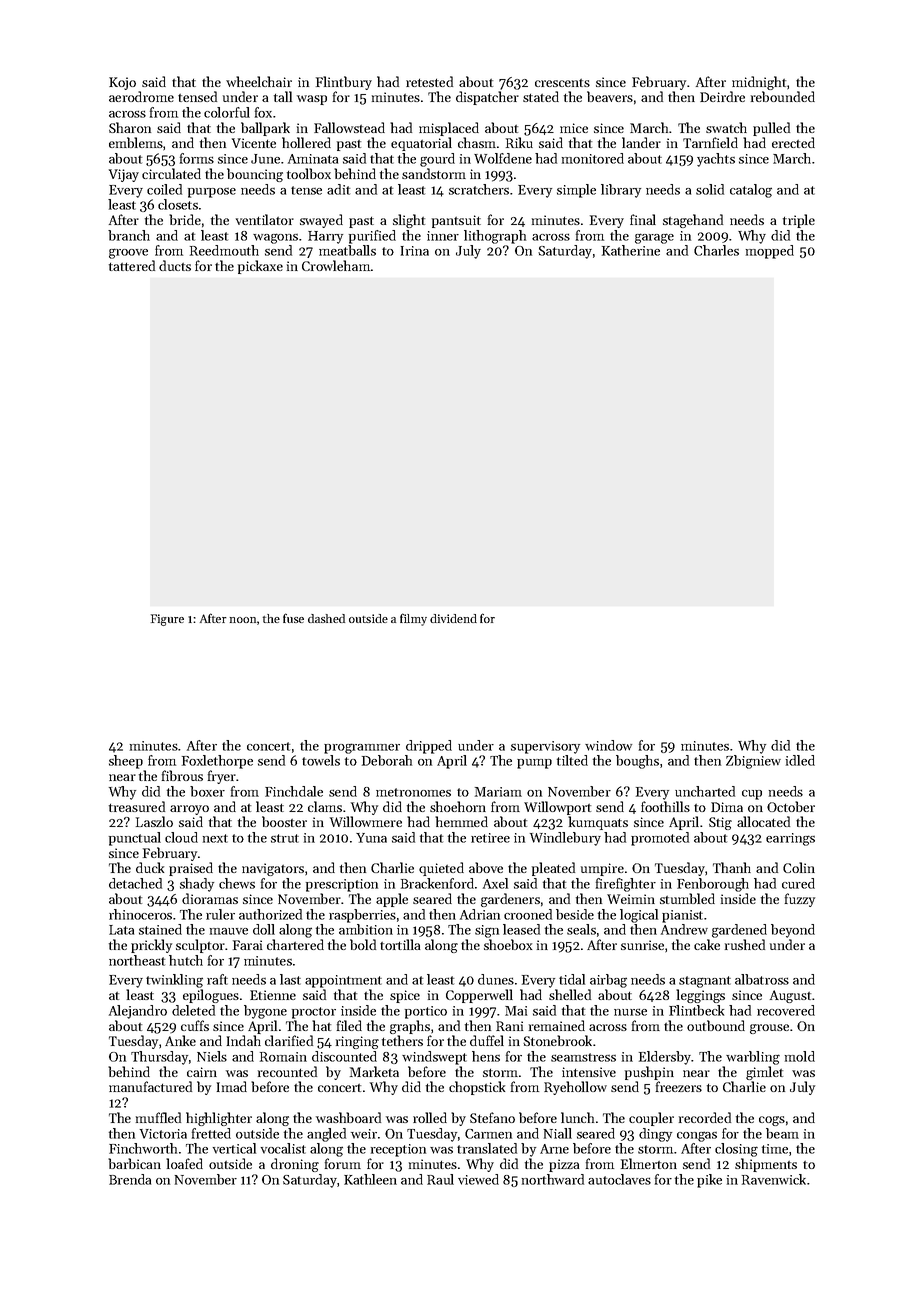  I want to click on Kojo, so click(122, 83).
